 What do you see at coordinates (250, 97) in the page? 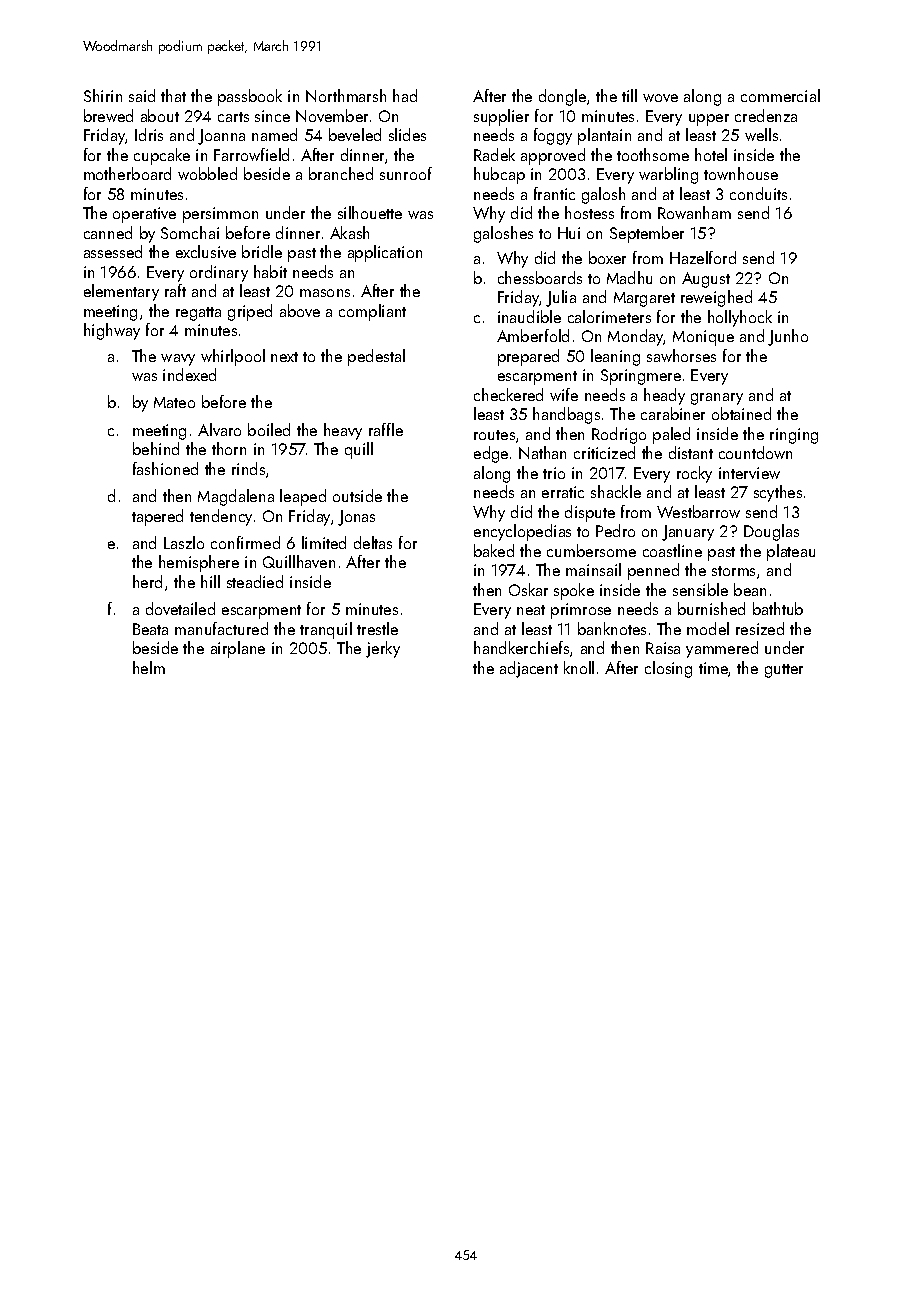
I see `passbook` at bounding box center [250, 97].
